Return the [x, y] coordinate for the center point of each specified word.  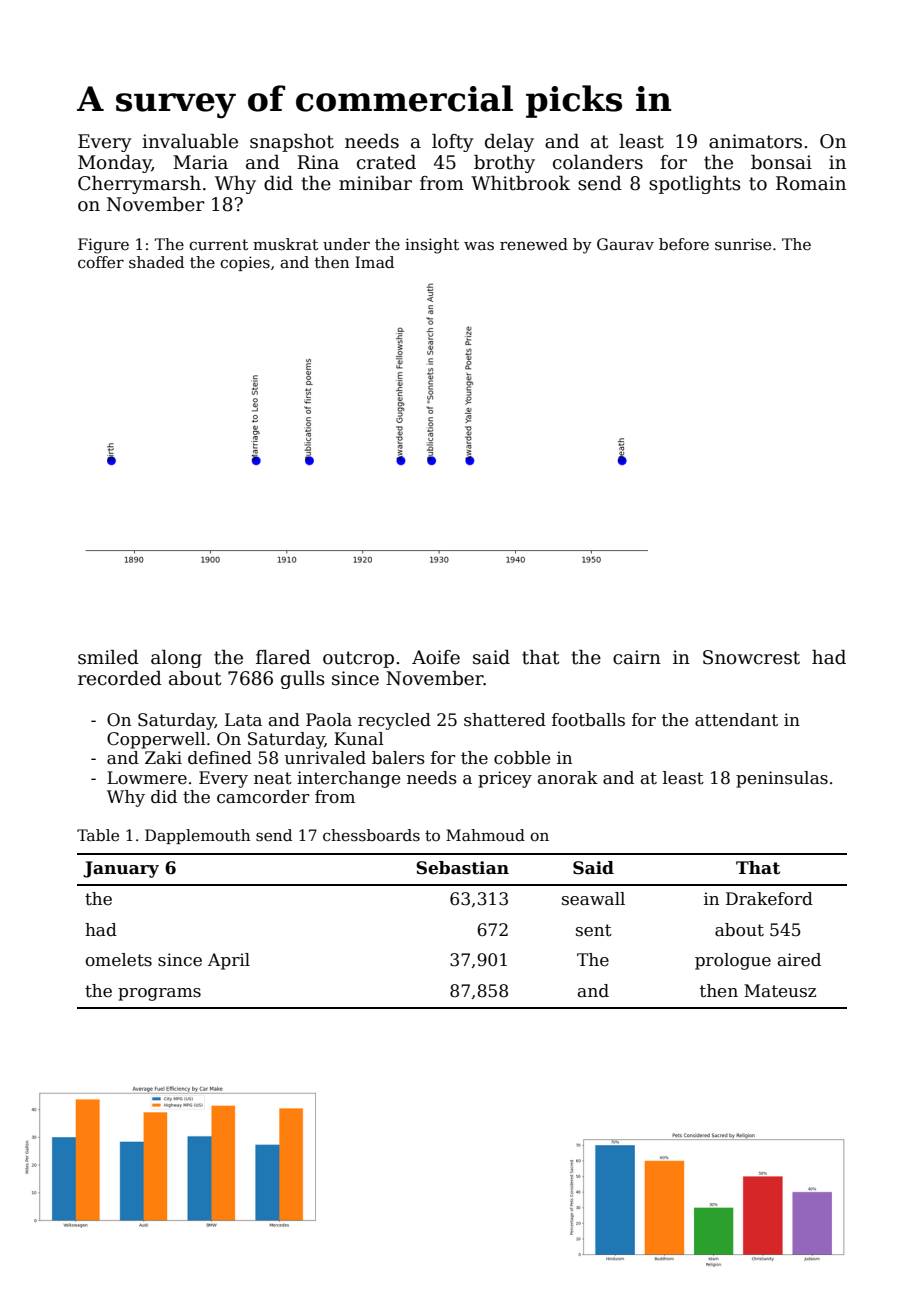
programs [159, 994]
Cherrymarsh [139, 185]
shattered [505, 720]
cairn [637, 657]
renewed [534, 244]
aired [799, 960]
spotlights [695, 185]
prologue [733, 961]
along [176, 659]
